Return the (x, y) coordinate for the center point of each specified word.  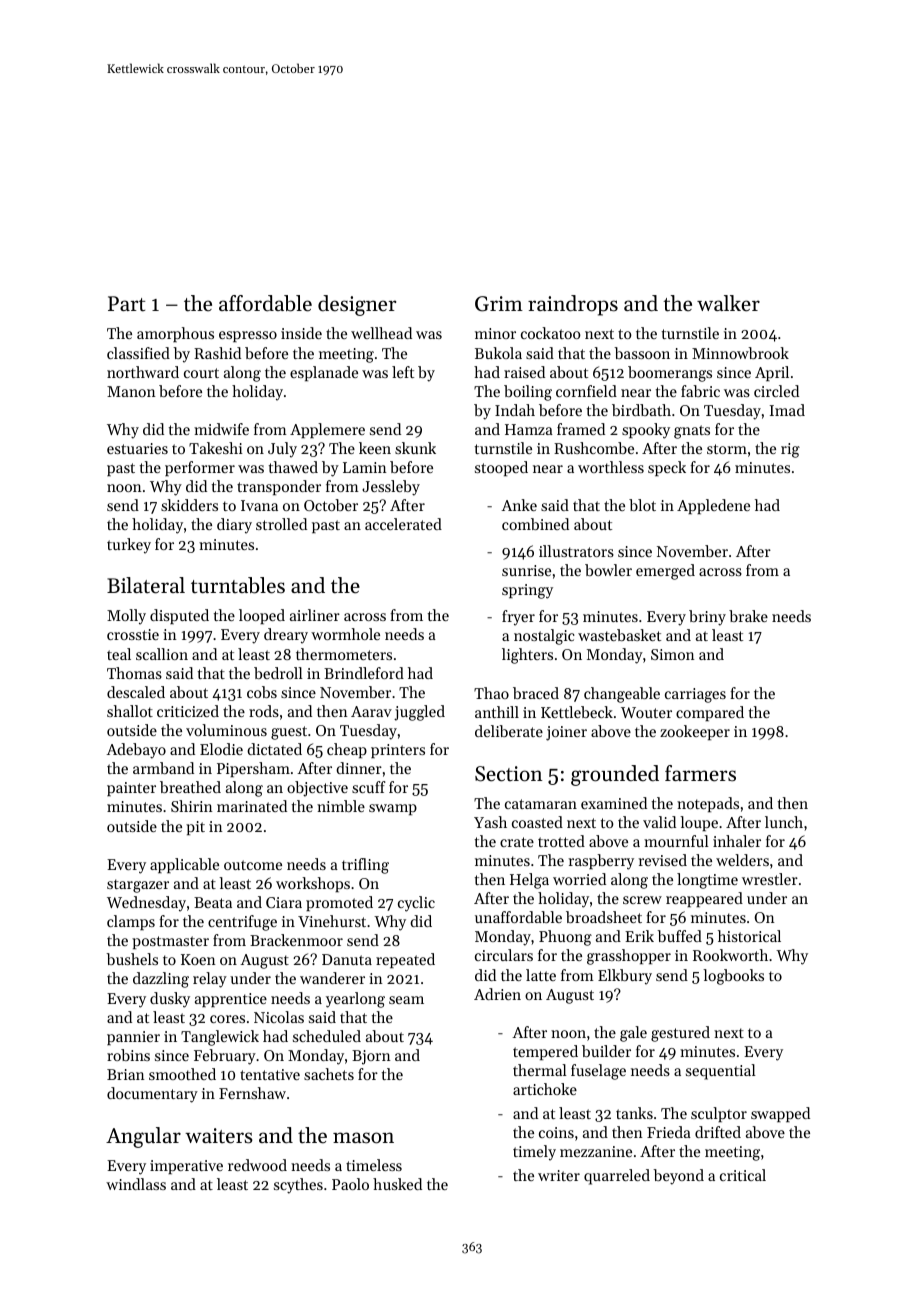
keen (375, 448)
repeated (405, 960)
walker (728, 303)
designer (357, 305)
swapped (780, 1114)
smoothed (182, 1074)
